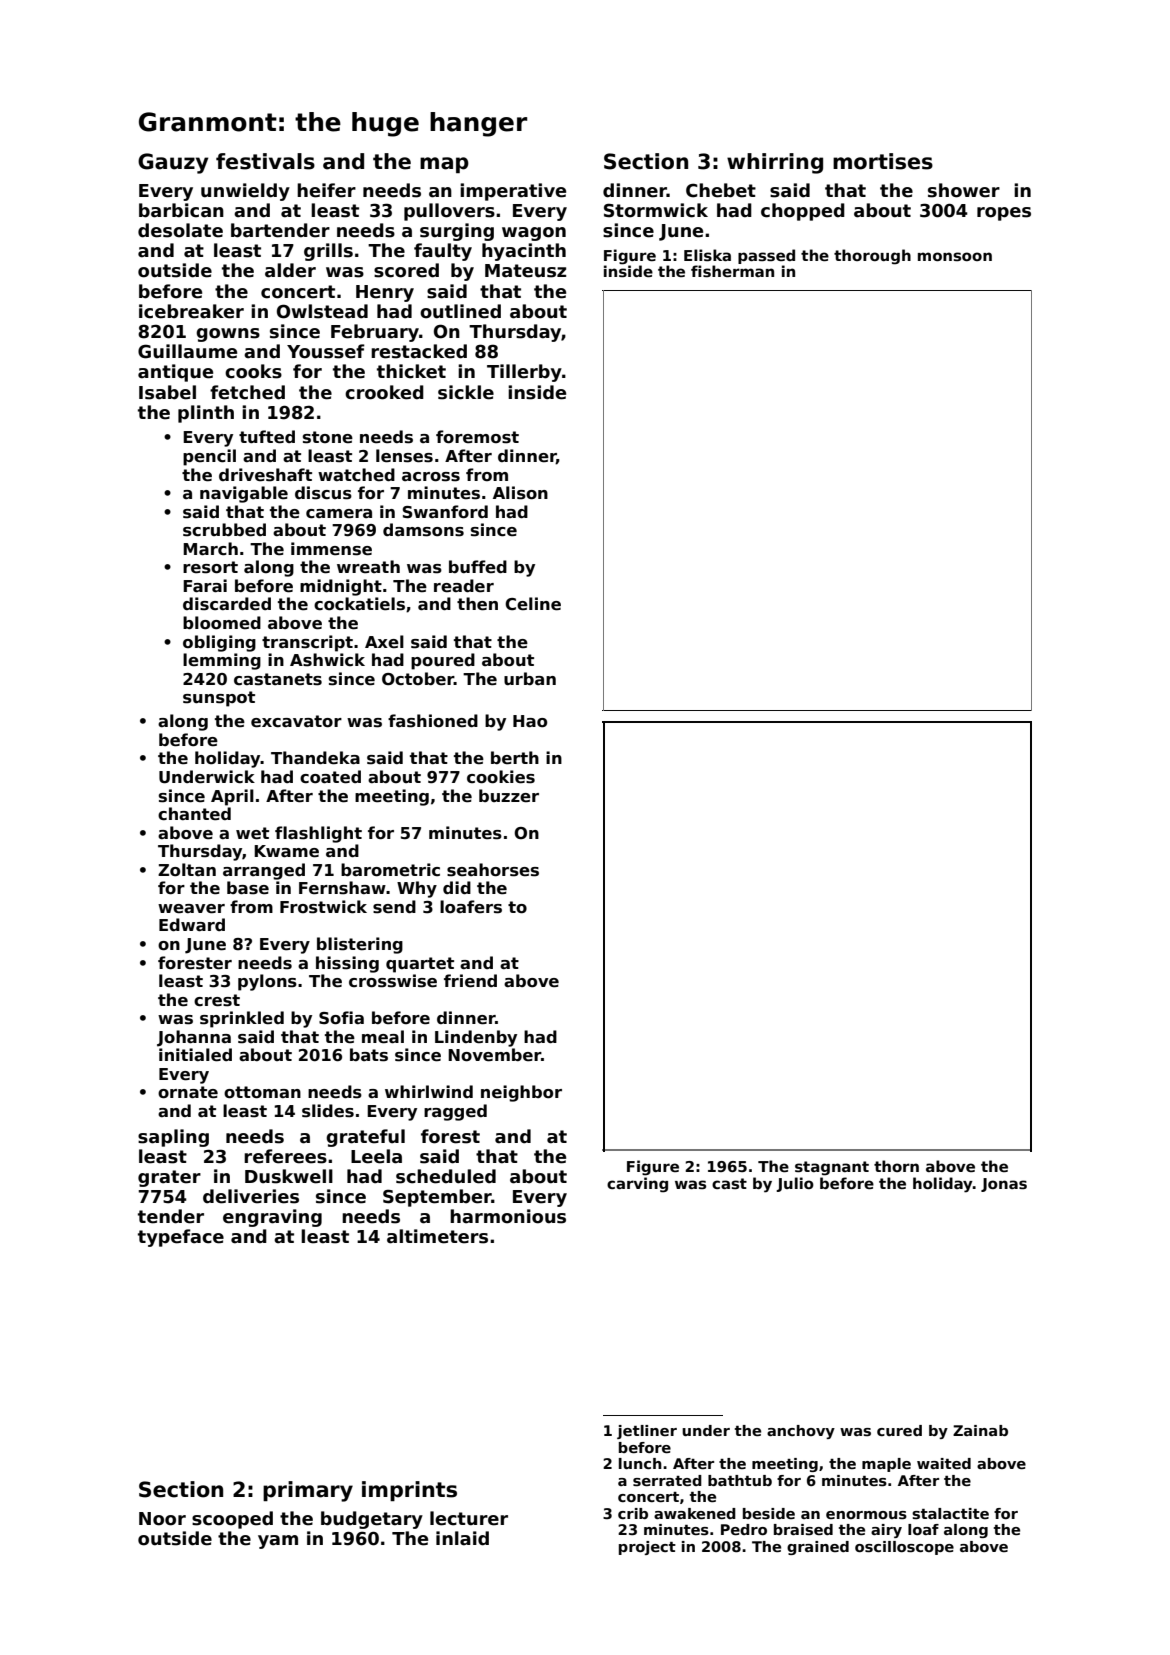 Image resolution: width=1170 pixels, height=1655 pixels. What do you see at coordinates (181, 1238) in the image?
I see `typeface` at bounding box center [181, 1238].
